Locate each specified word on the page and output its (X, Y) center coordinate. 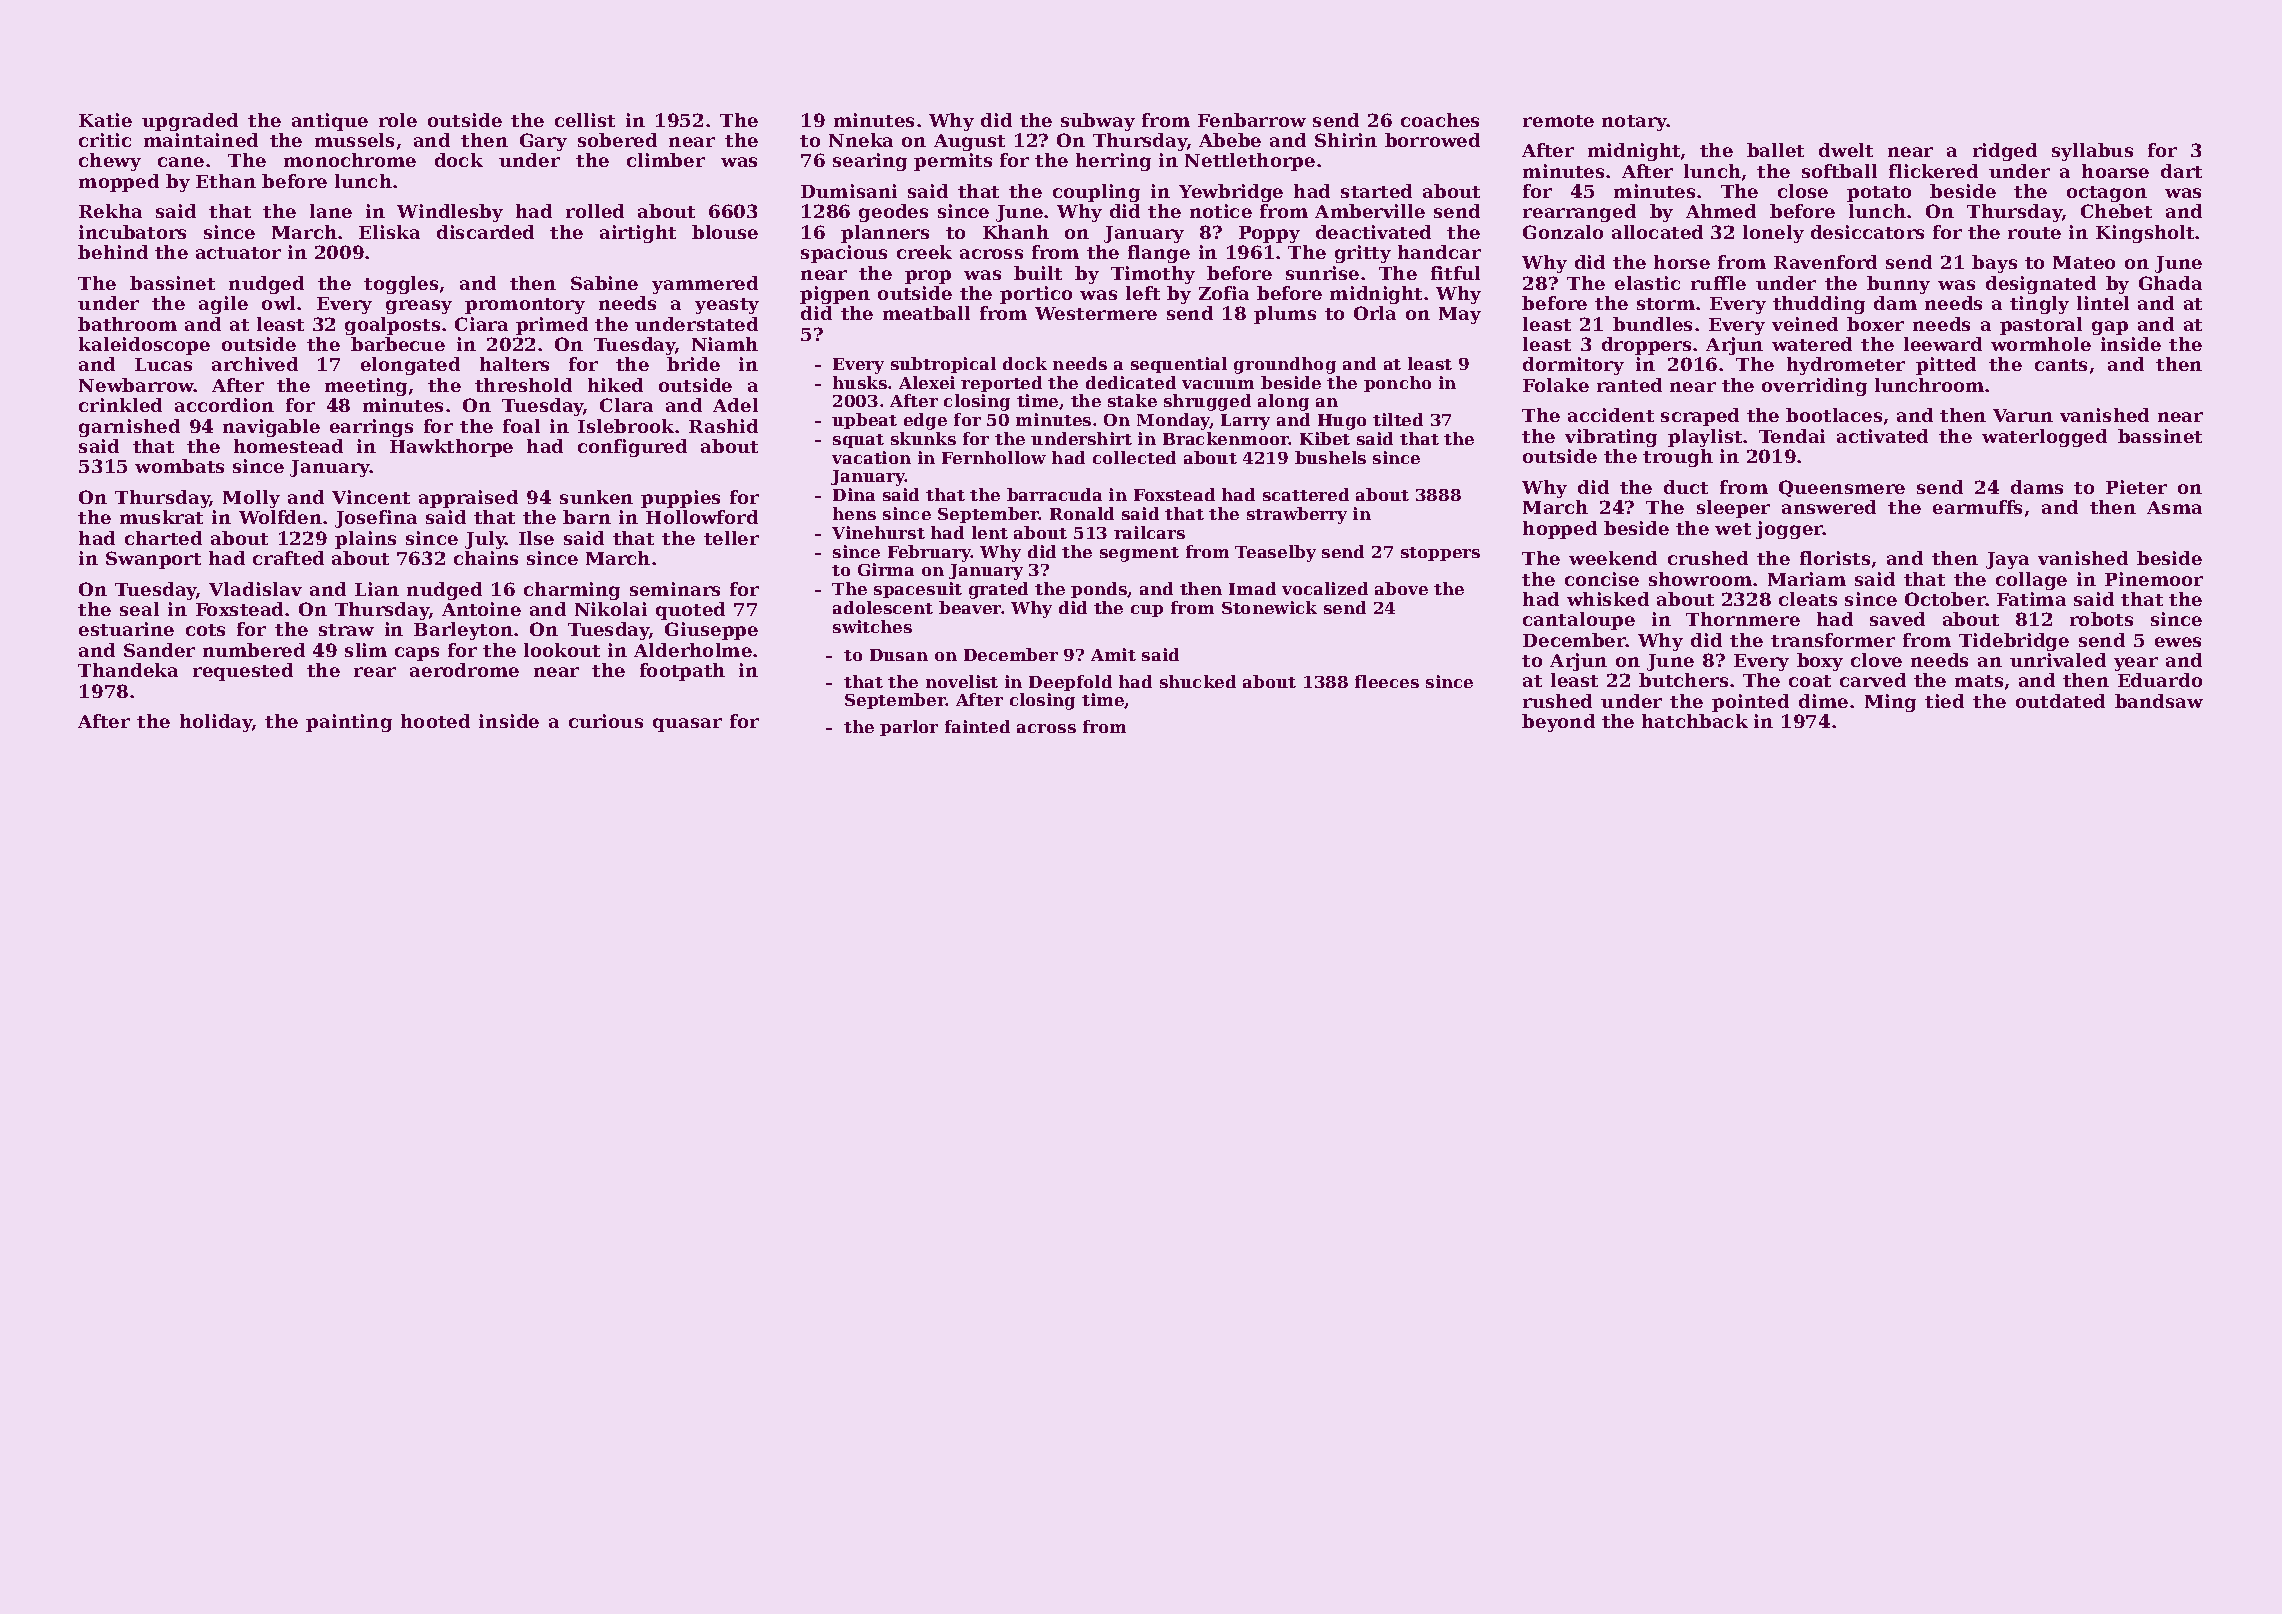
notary (1634, 123)
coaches (1440, 120)
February (929, 553)
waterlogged (2044, 438)
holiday (216, 723)
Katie (105, 120)
